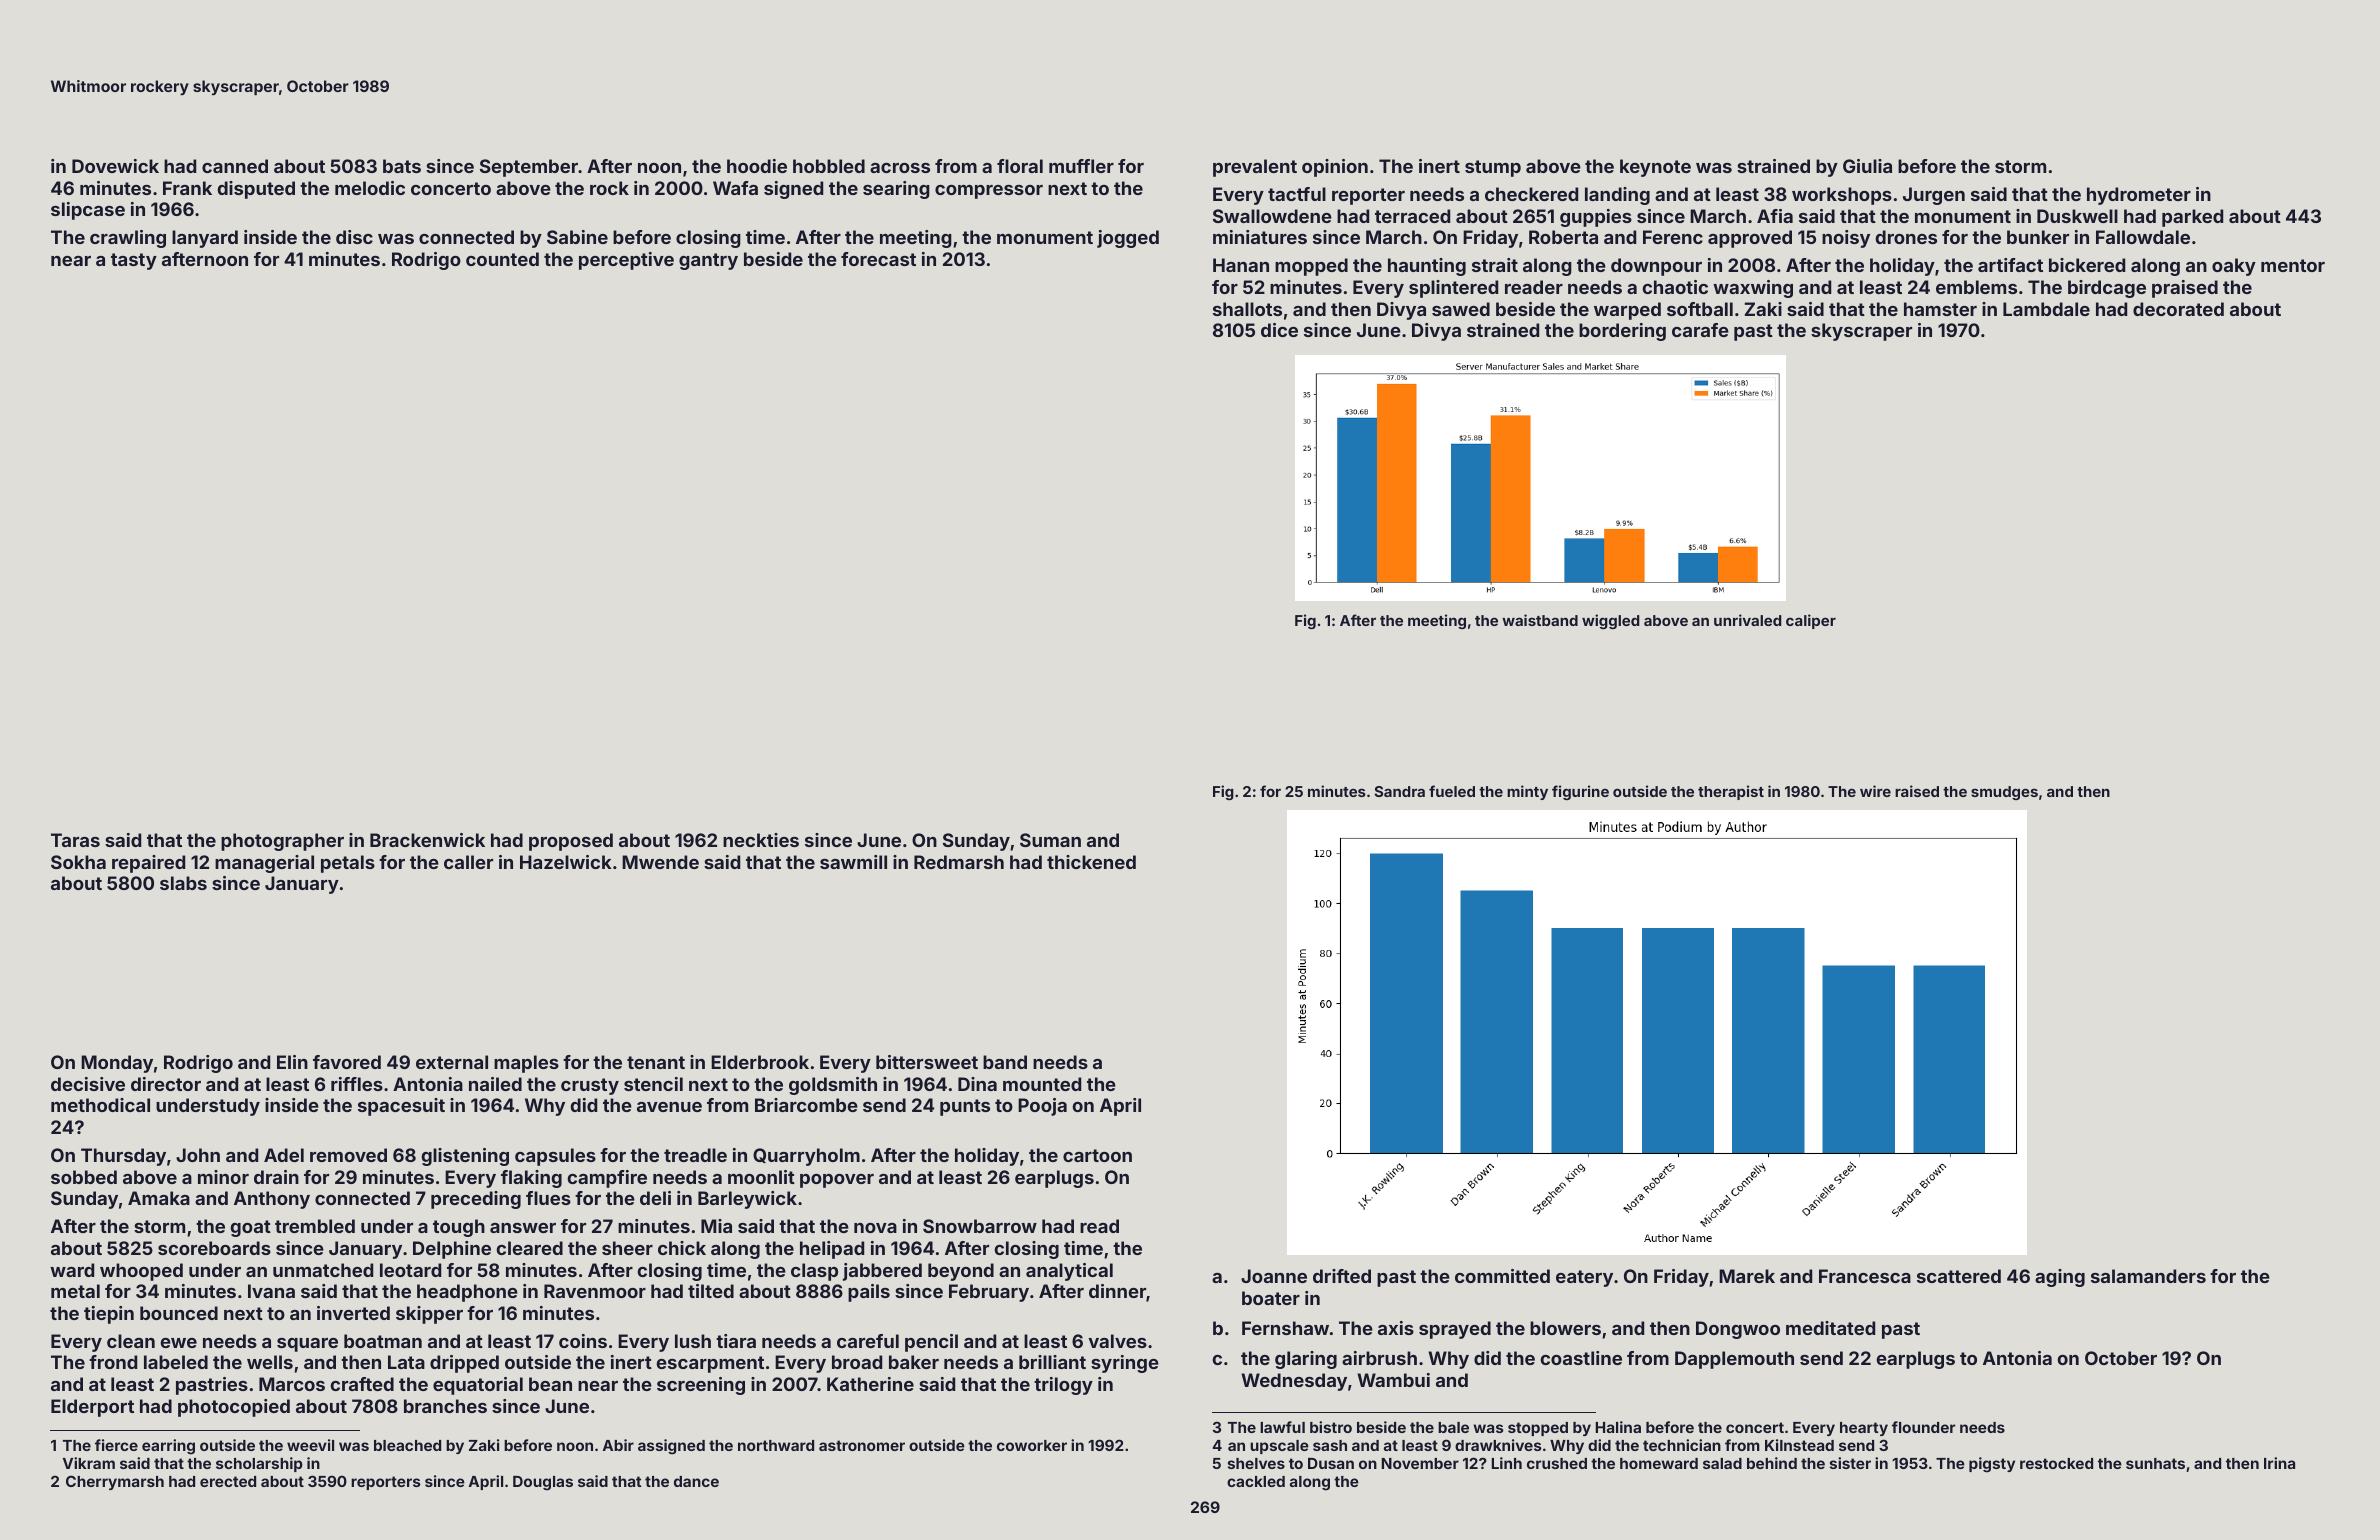 This image has width=2380, height=1540. I want to click on bean, so click(550, 1384).
